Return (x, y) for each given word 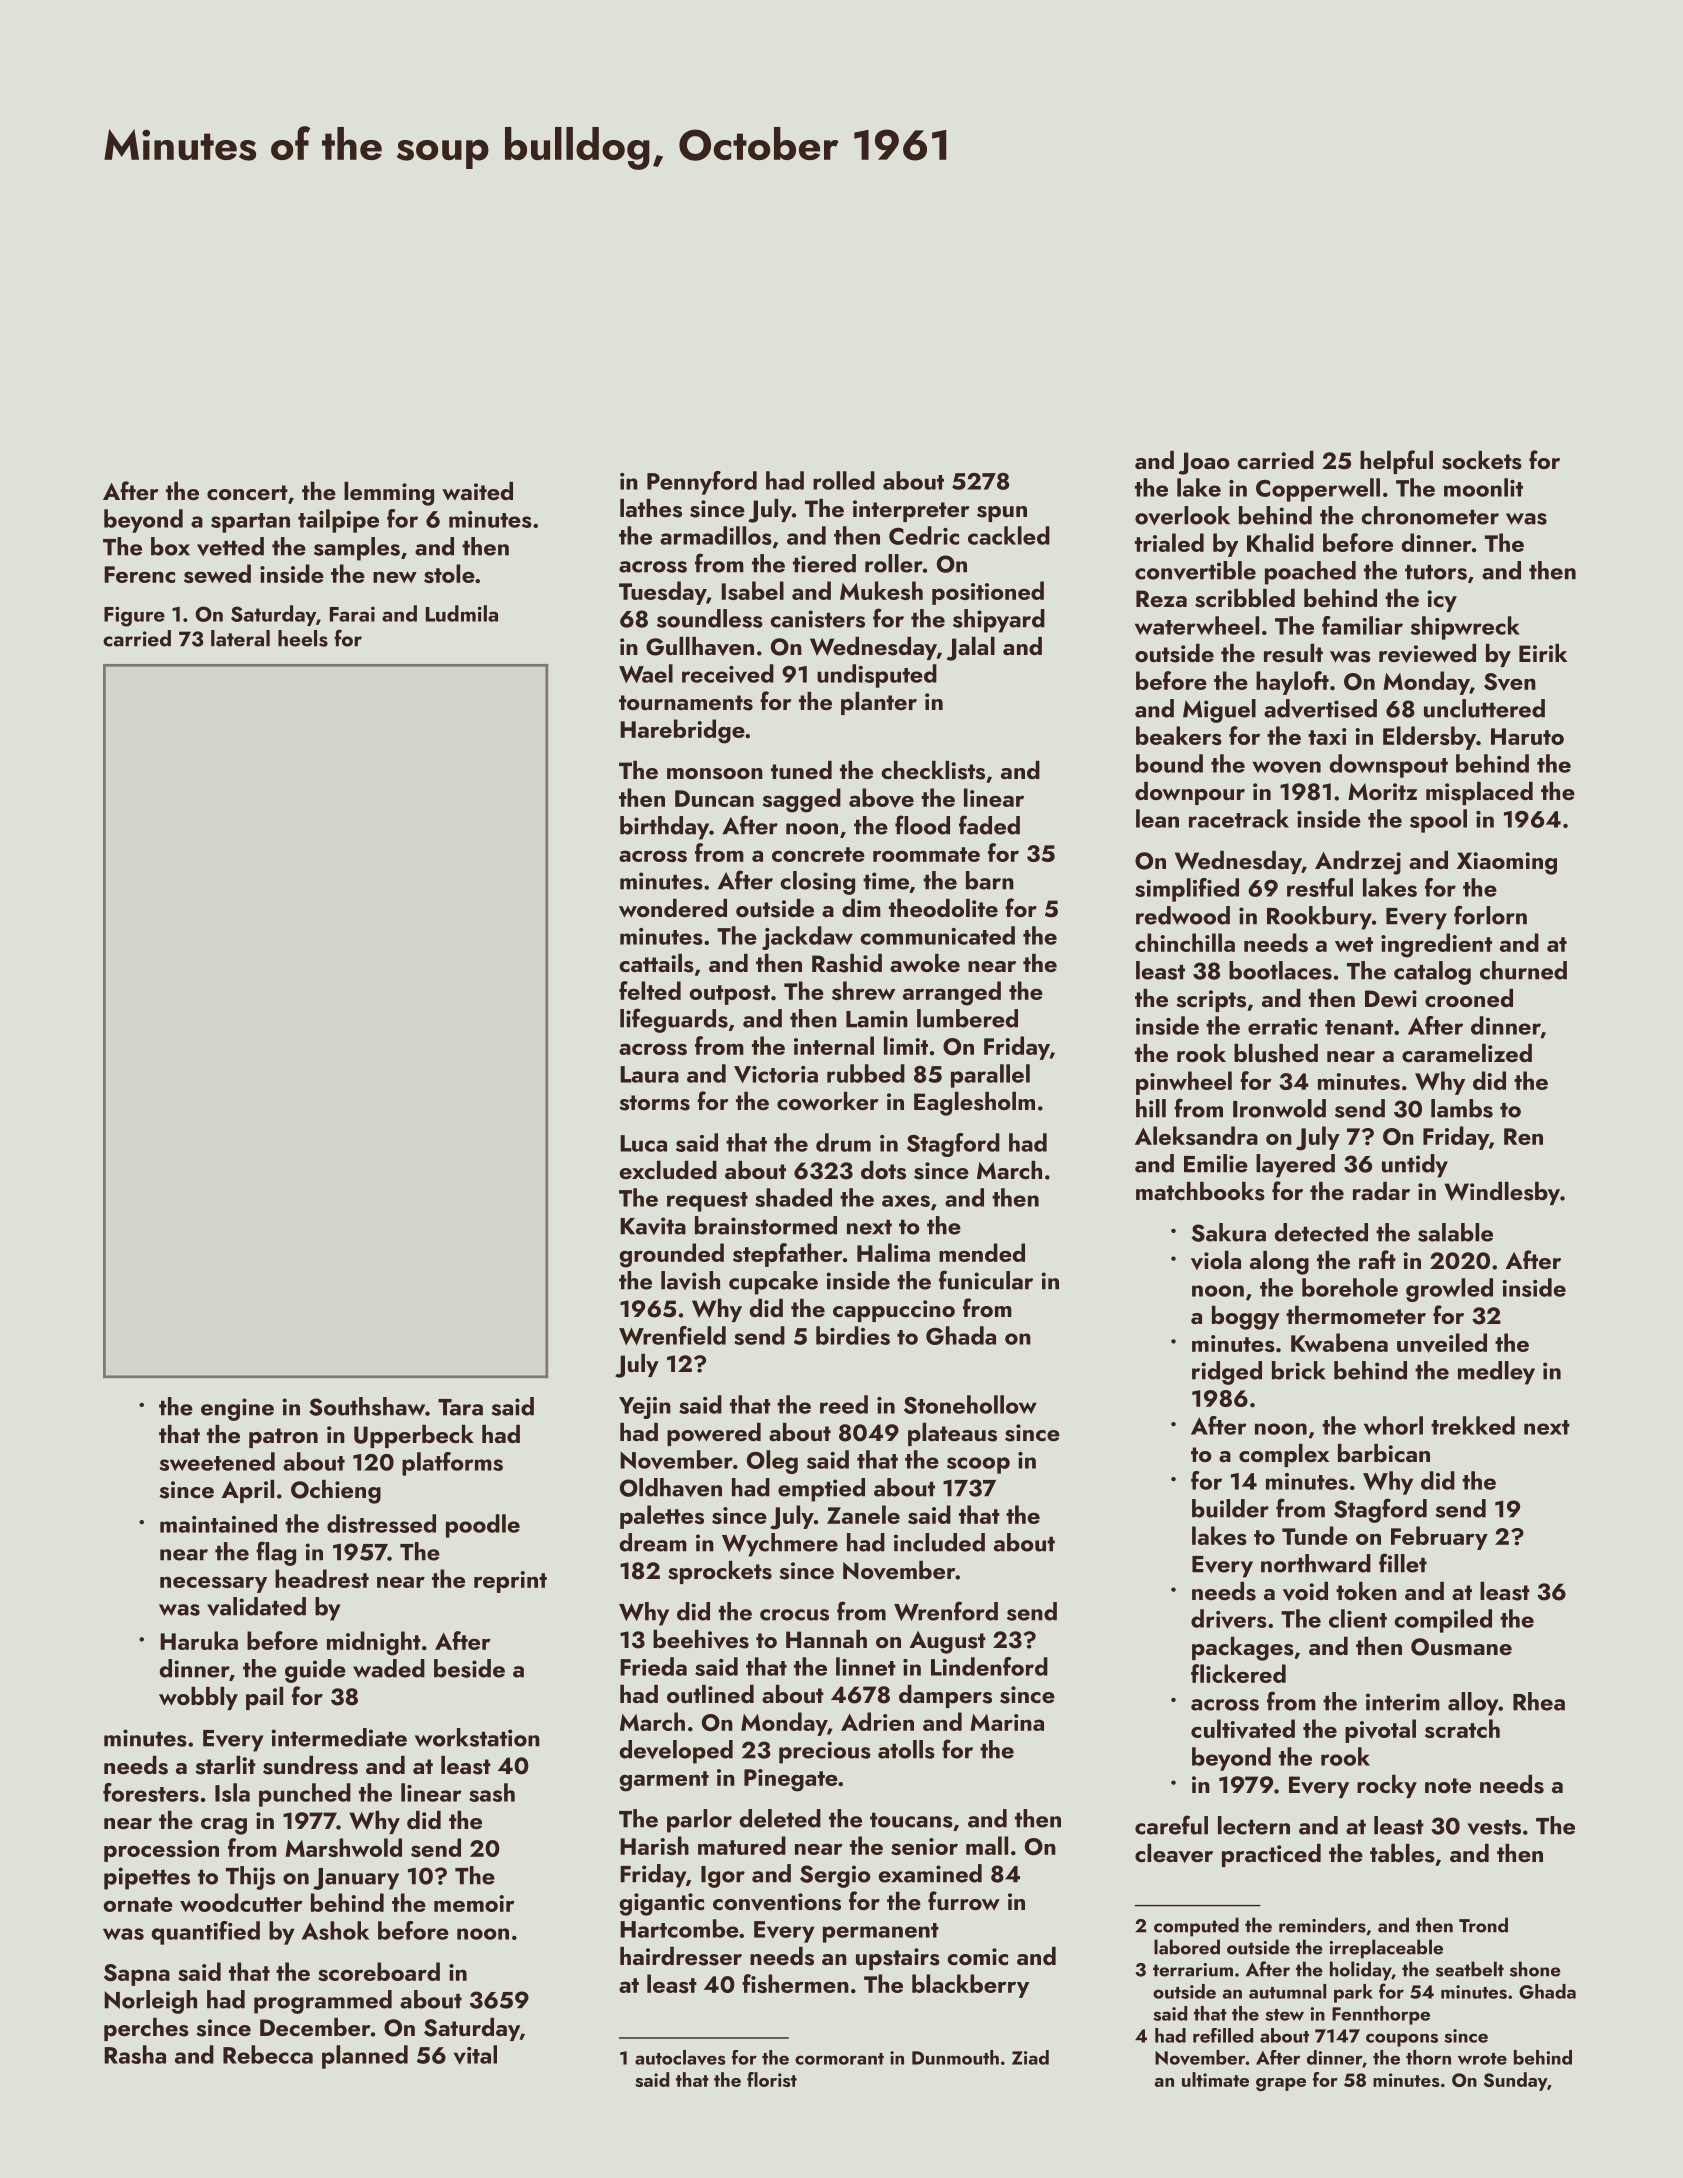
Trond (1483, 1925)
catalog (1432, 973)
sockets (1482, 460)
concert (247, 492)
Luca (643, 1143)
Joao (1204, 463)
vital (475, 2055)
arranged (952, 993)
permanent (881, 1933)
